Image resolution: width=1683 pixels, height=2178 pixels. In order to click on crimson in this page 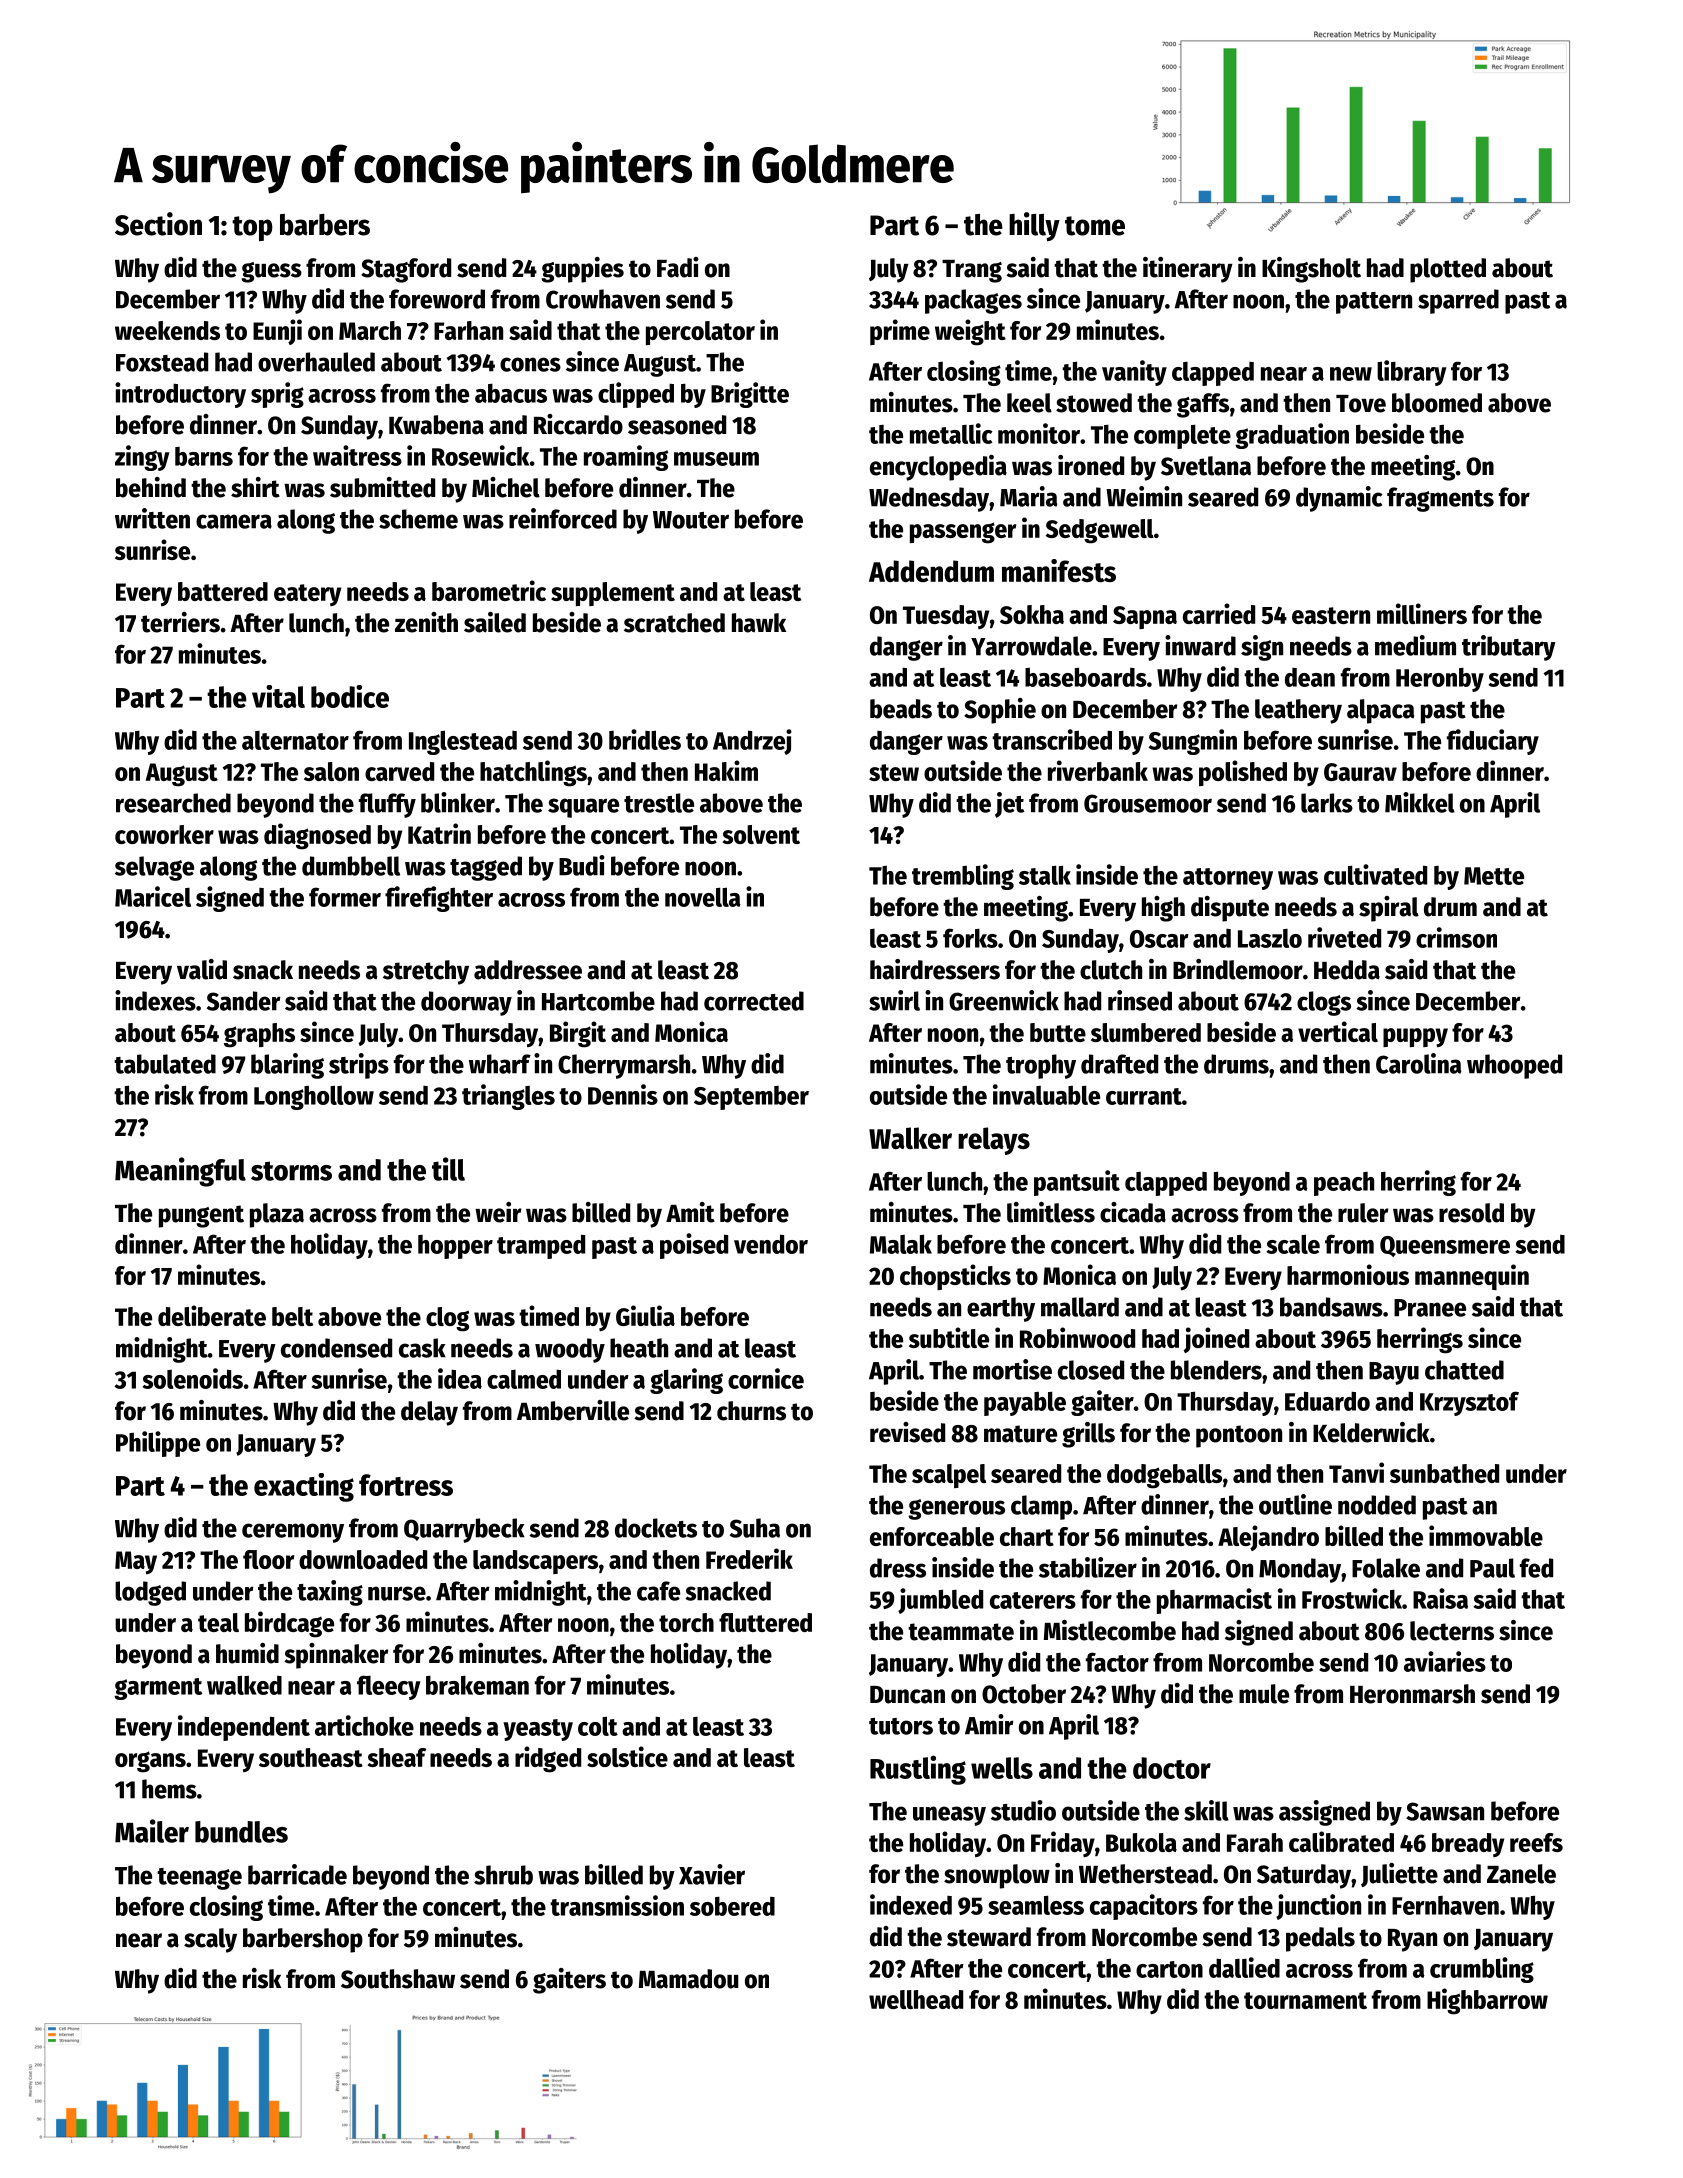, I will do `click(1456, 937)`.
